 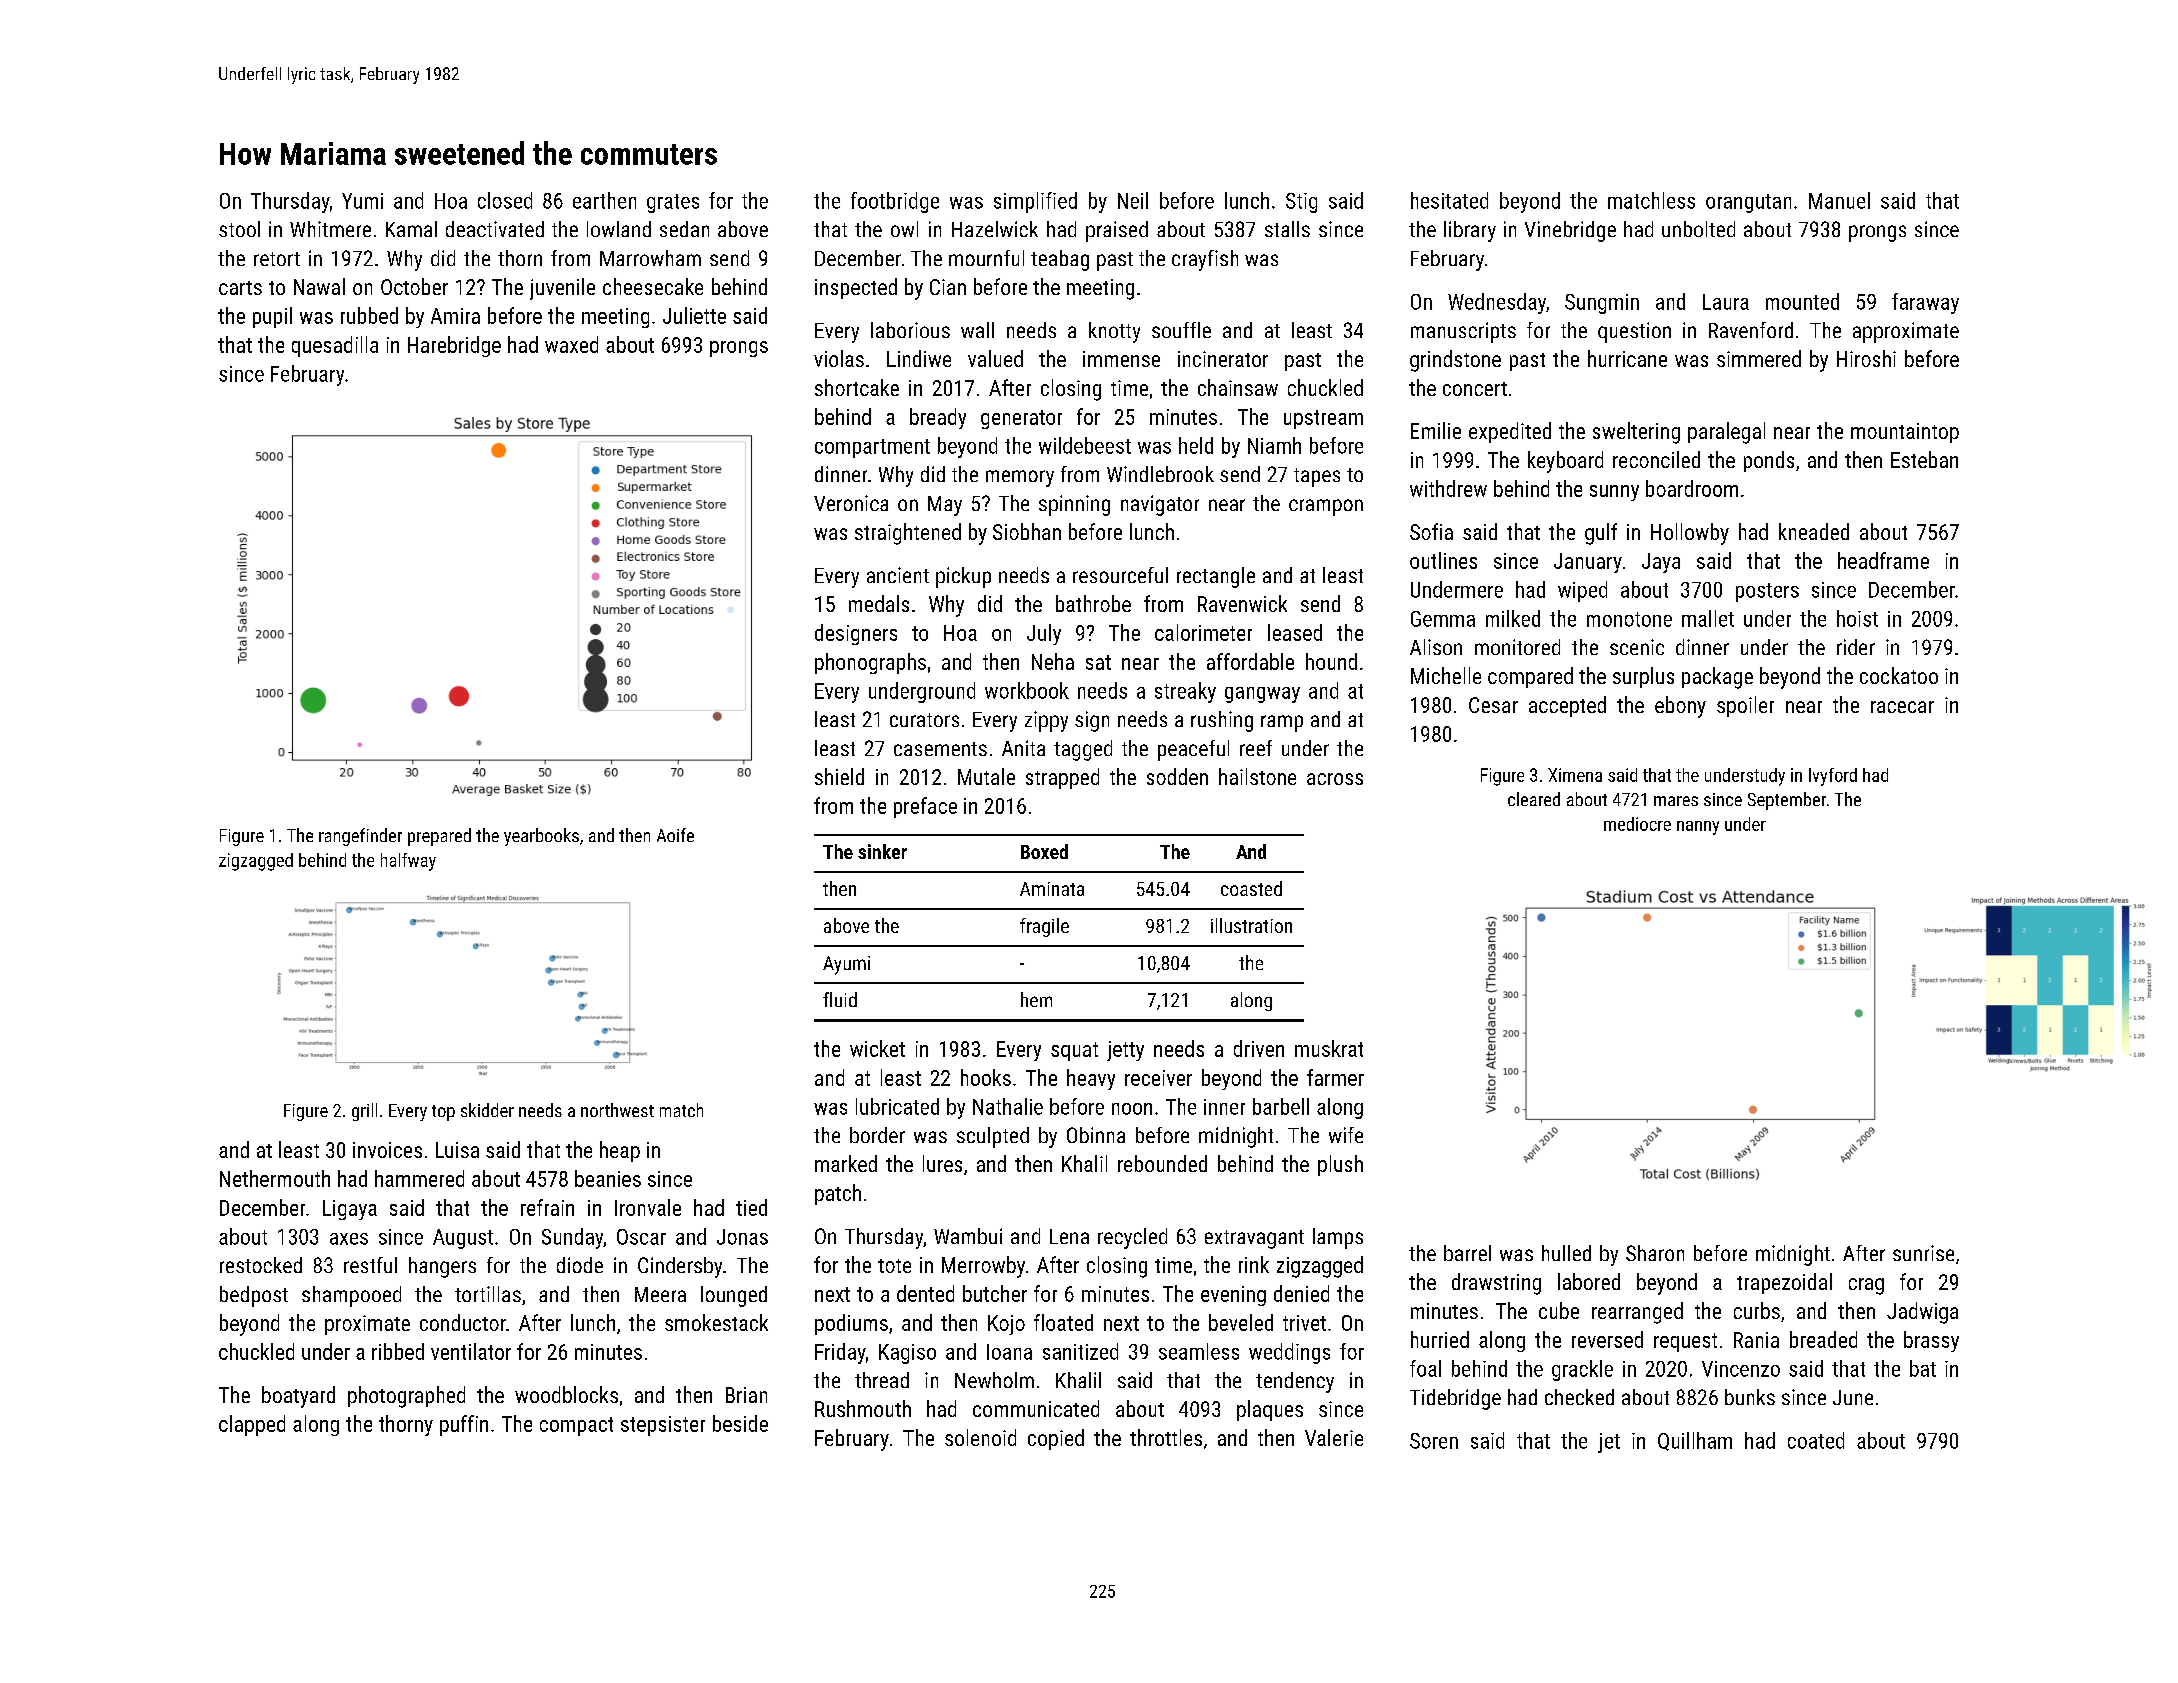 I want to click on coated, so click(x=1816, y=1440).
